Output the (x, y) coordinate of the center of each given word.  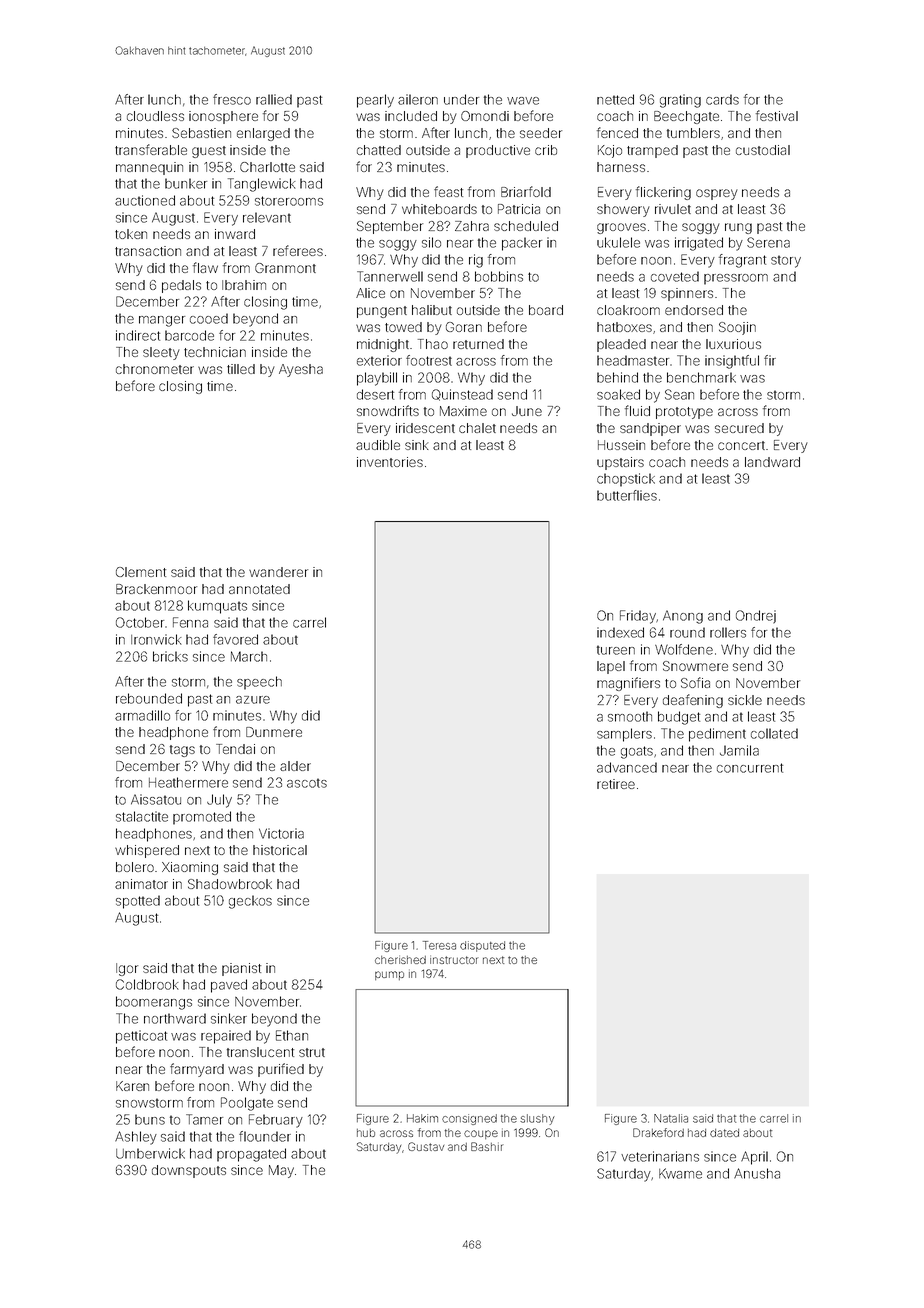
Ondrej (756, 617)
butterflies (627, 495)
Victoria (281, 833)
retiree (616, 784)
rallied (274, 99)
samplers (624, 735)
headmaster (633, 360)
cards (722, 99)
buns (150, 1119)
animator (141, 884)
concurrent (750, 768)
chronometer (155, 369)
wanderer (278, 572)
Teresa (439, 945)
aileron (418, 99)
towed (403, 327)
